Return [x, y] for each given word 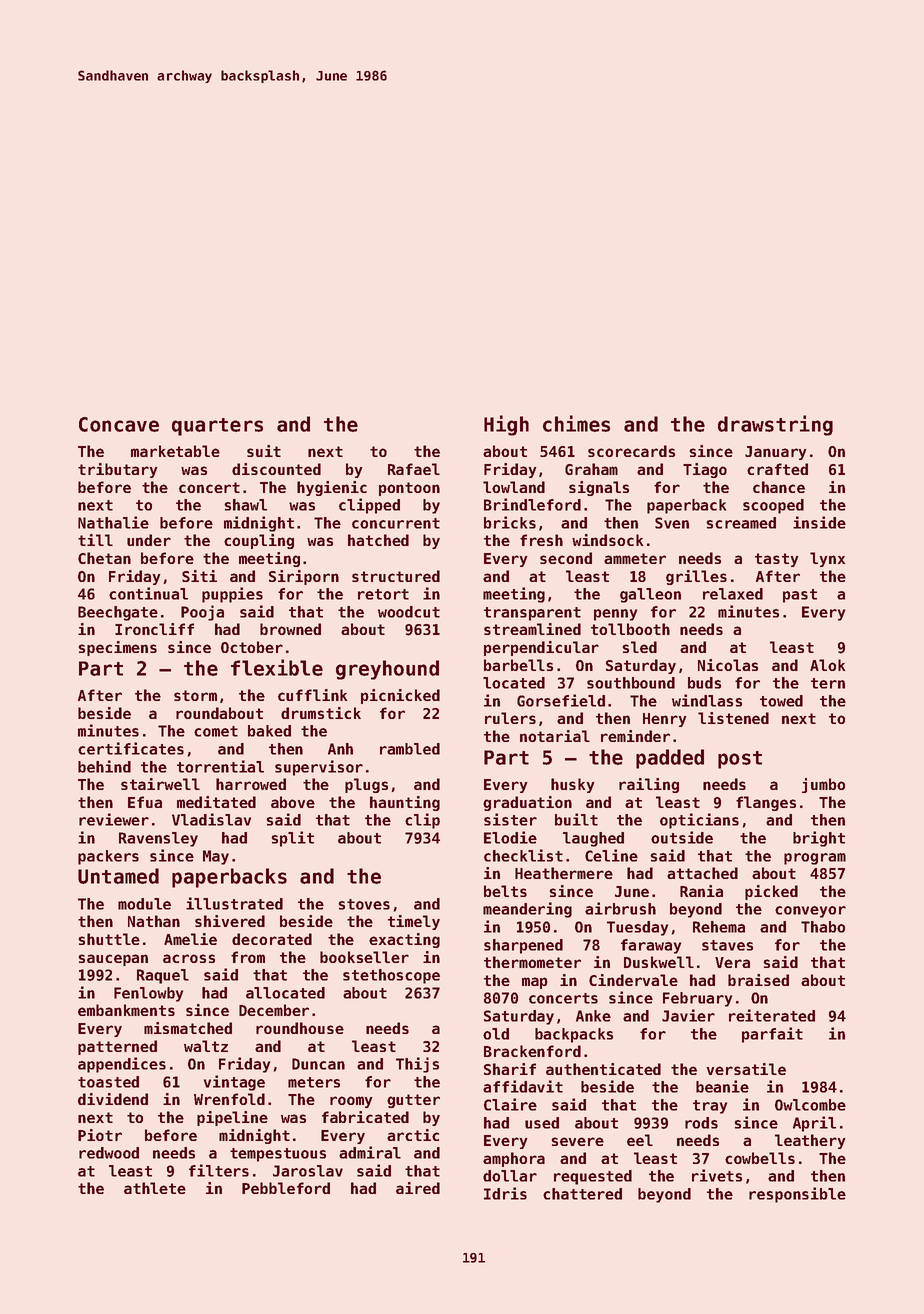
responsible [797, 1195]
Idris [505, 1193]
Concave [119, 424]
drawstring [775, 425]
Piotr [100, 1135]
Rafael [414, 469]
